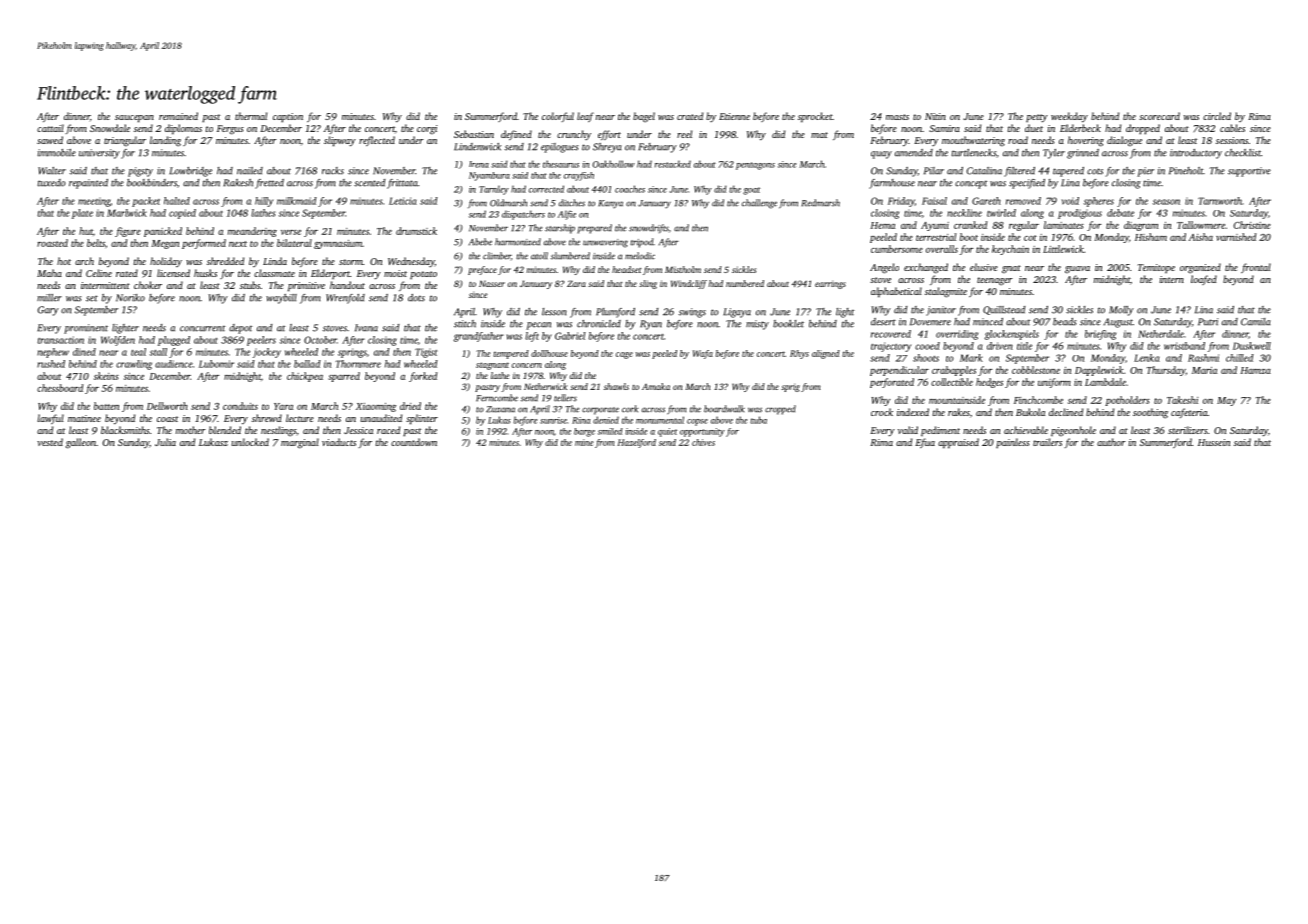  What do you see at coordinates (225, 261) in the page?
I see `shredded` at bounding box center [225, 261].
